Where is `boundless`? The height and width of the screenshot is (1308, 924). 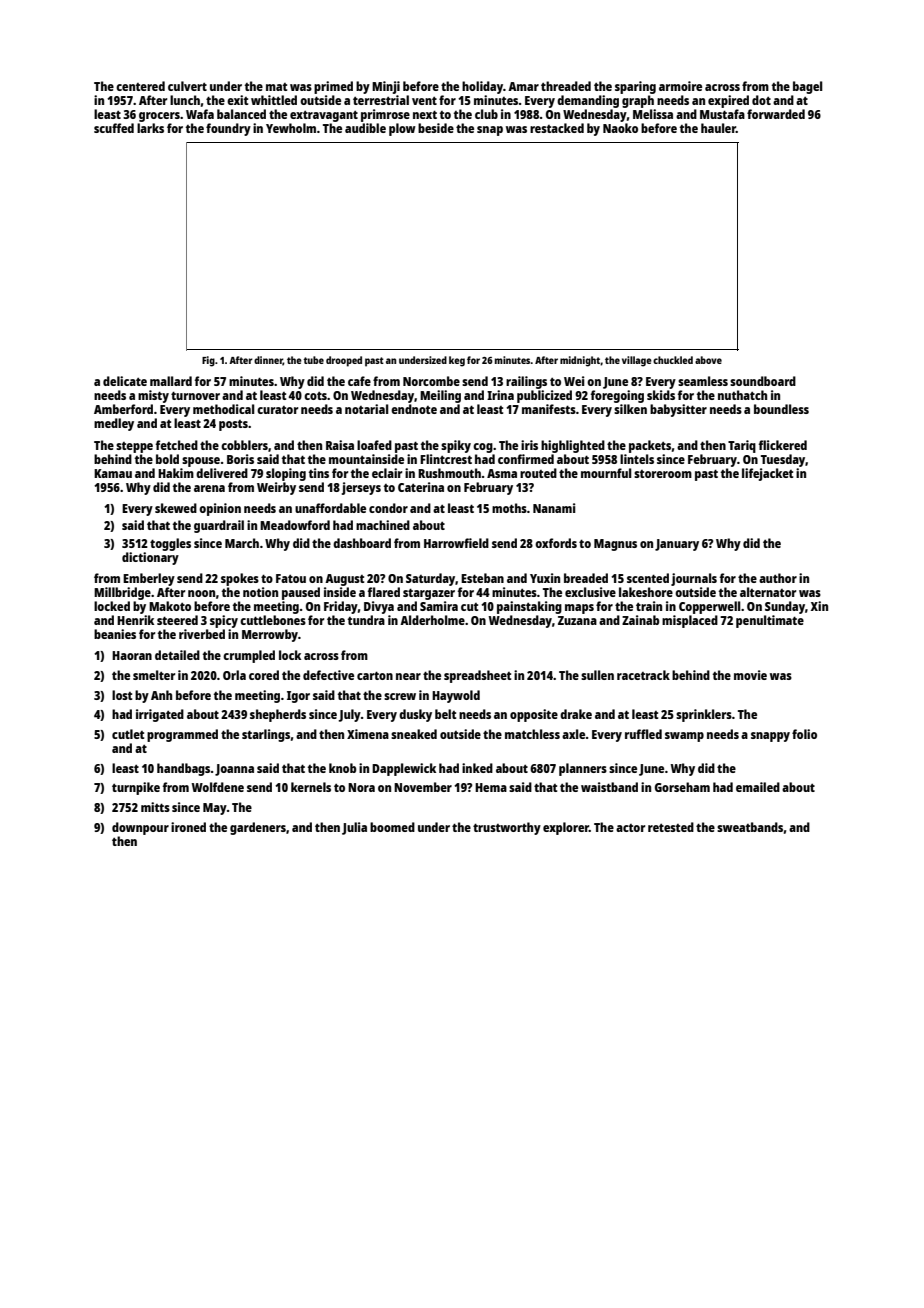
boundless is located at coordinates (781, 409).
